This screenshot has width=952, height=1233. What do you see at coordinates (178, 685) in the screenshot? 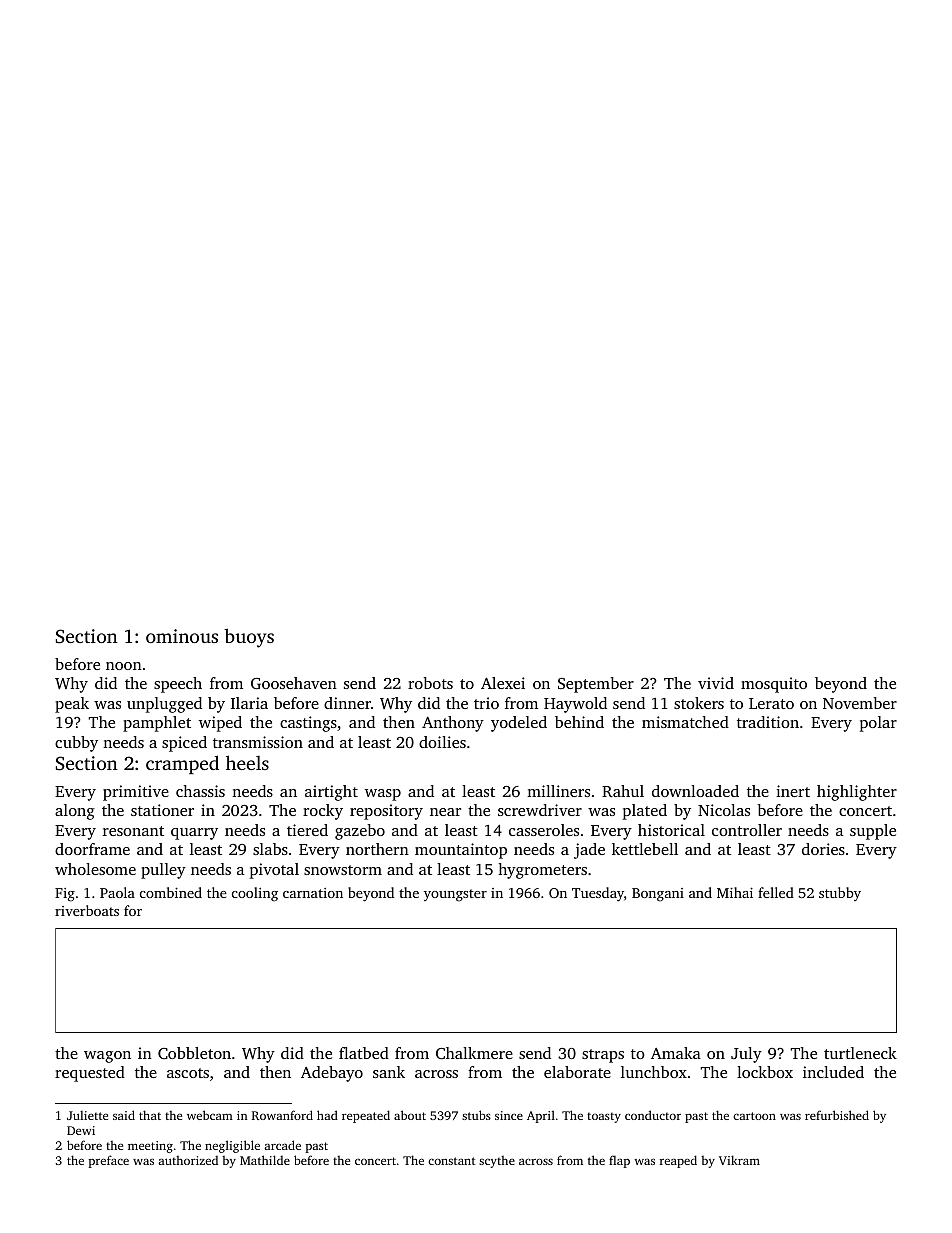
I see `speech` at bounding box center [178, 685].
